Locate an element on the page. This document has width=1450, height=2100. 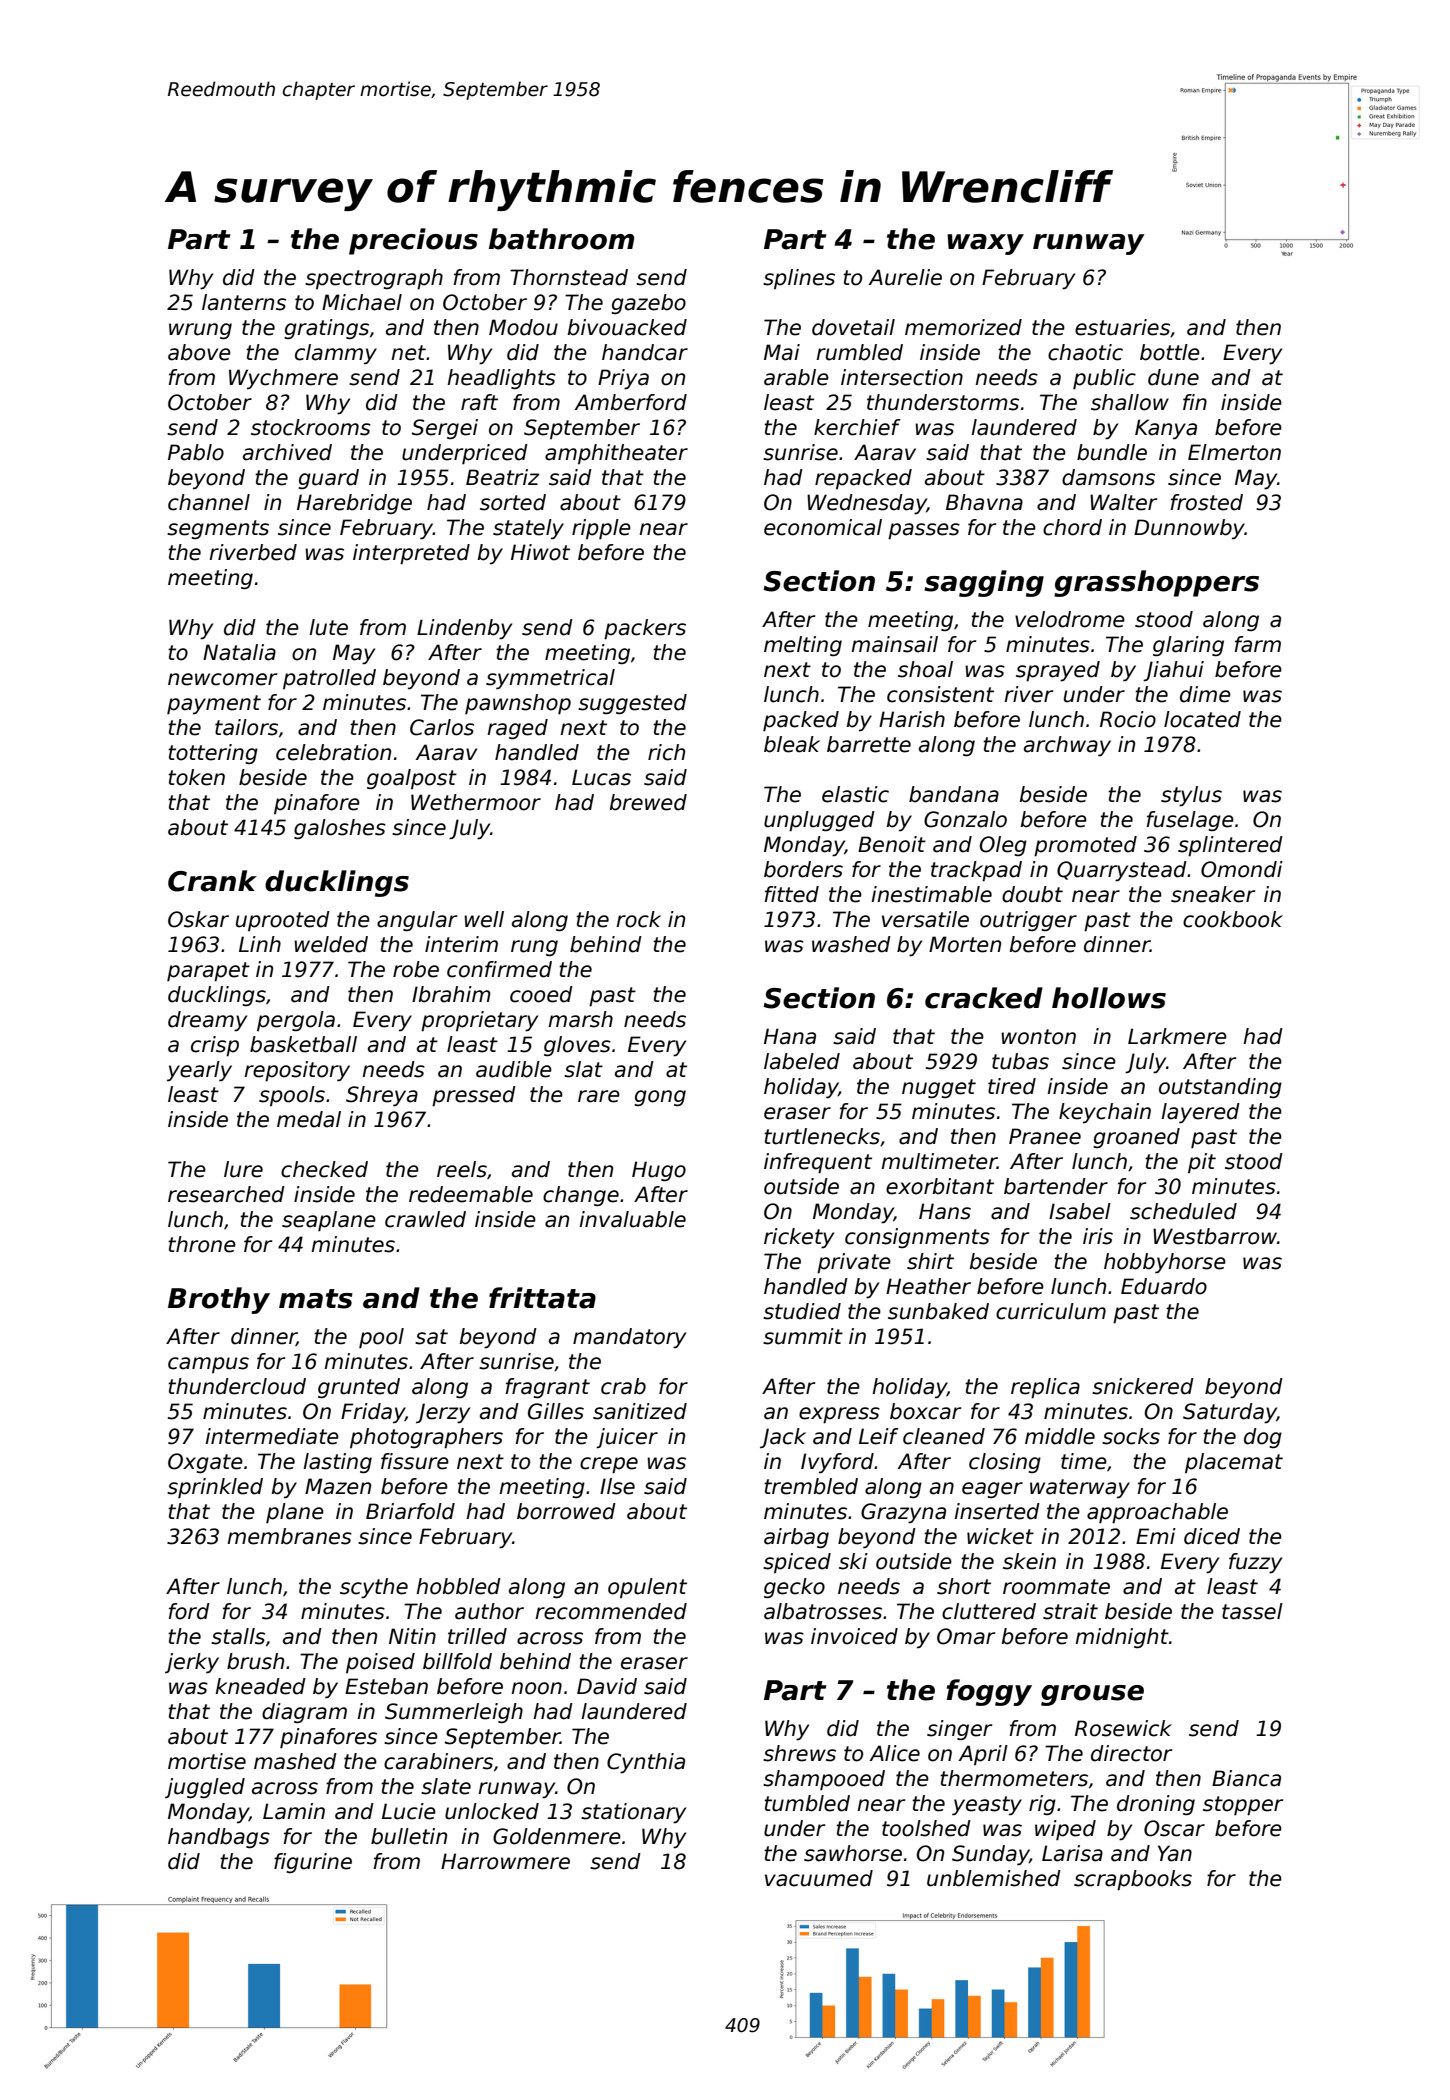
rare is located at coordinates (599, 1096).
